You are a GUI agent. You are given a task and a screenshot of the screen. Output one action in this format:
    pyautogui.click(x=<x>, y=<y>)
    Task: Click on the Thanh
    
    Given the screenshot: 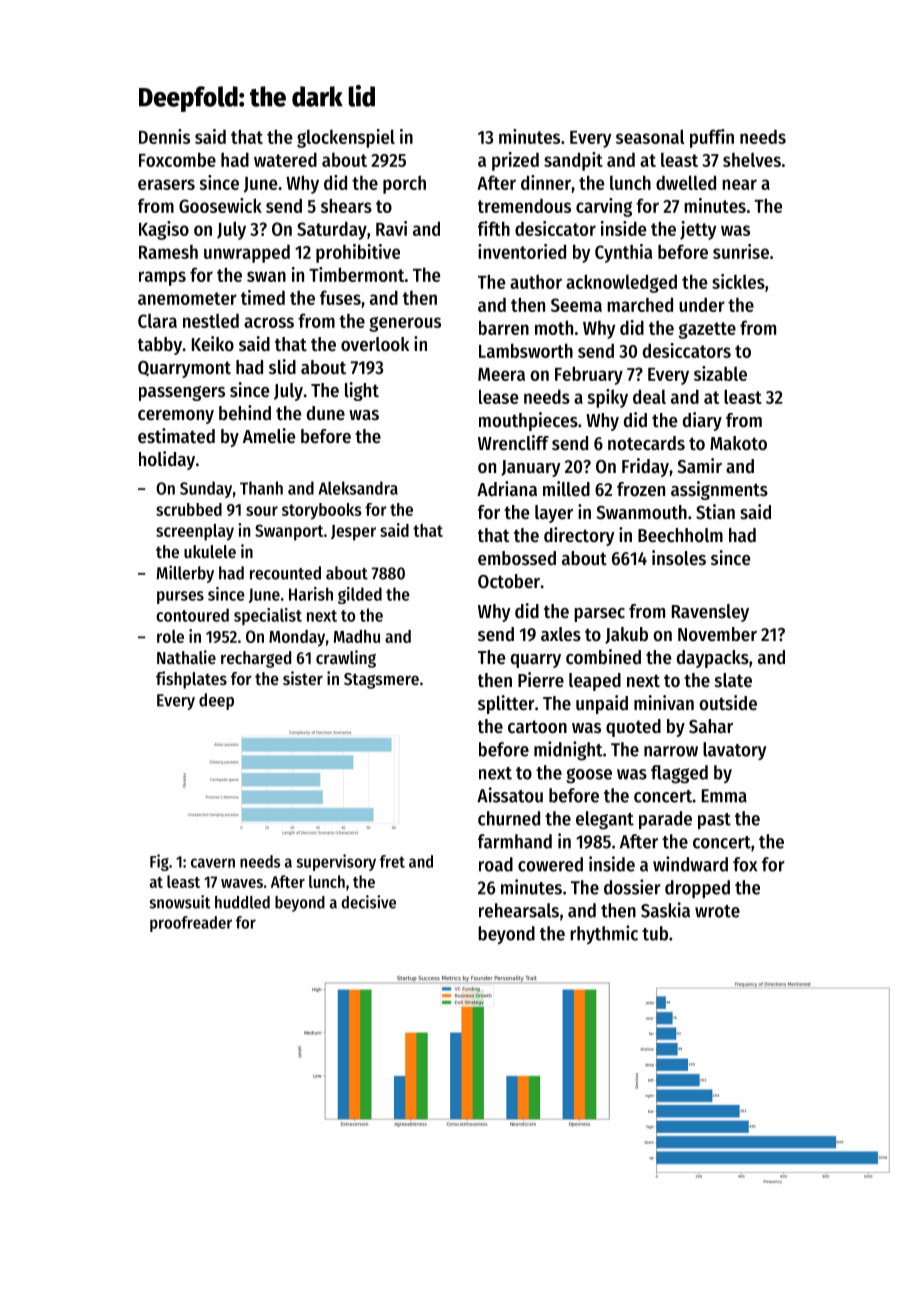 What is the action you would take?
    pyautogui.click(x=261, y=488)
